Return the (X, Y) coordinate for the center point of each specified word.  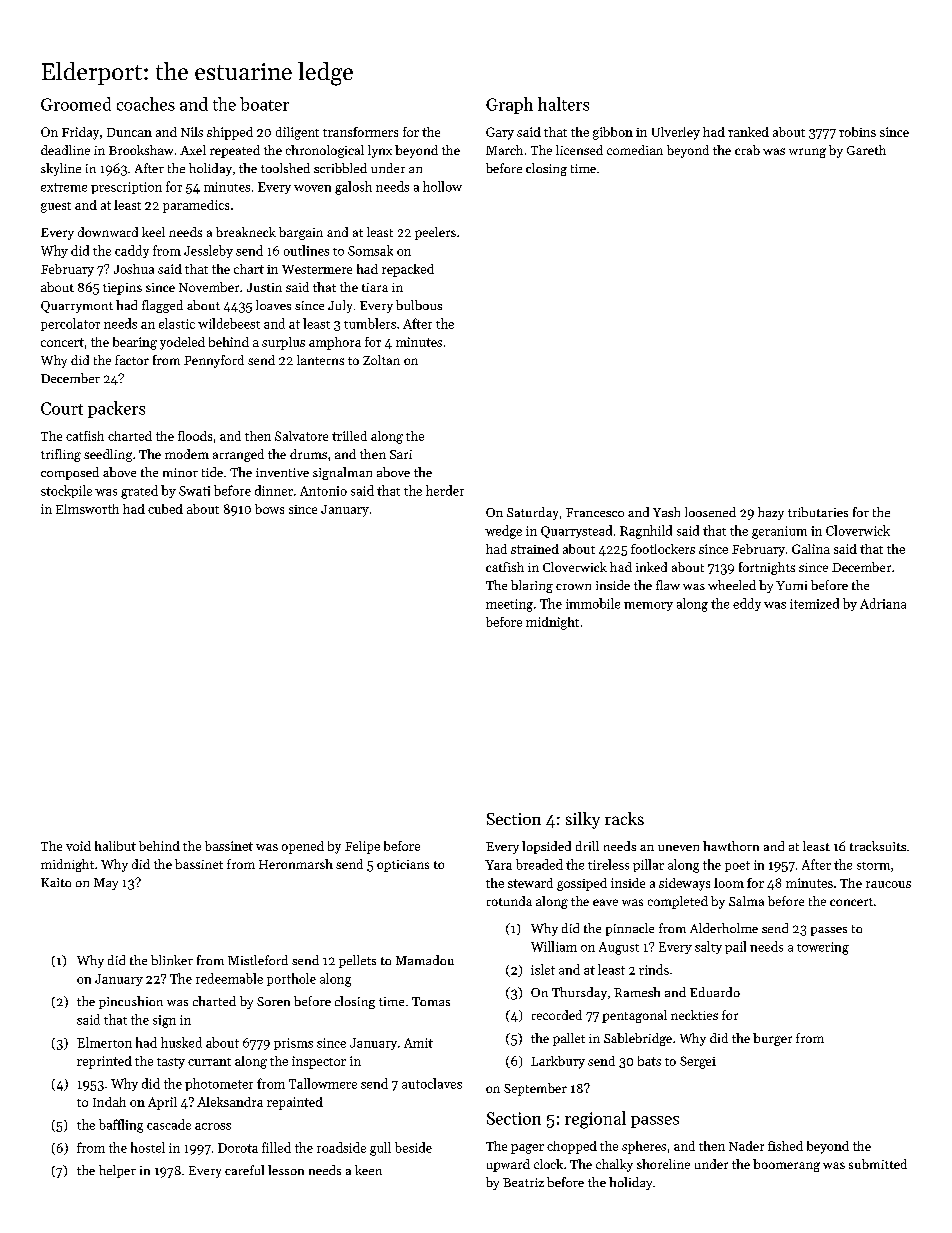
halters (563, 104)
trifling (61, 455)
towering (823, 948)
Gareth (866, 150)
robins (857, 132)
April (162, 1103)
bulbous (419, 305)
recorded (557, 1015)
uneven (678, 848)
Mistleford (258, 960)
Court (62, 408)
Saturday (532, 513)
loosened (710, 512)
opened (303, 847)
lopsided (546, 847)
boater (264, 104)
